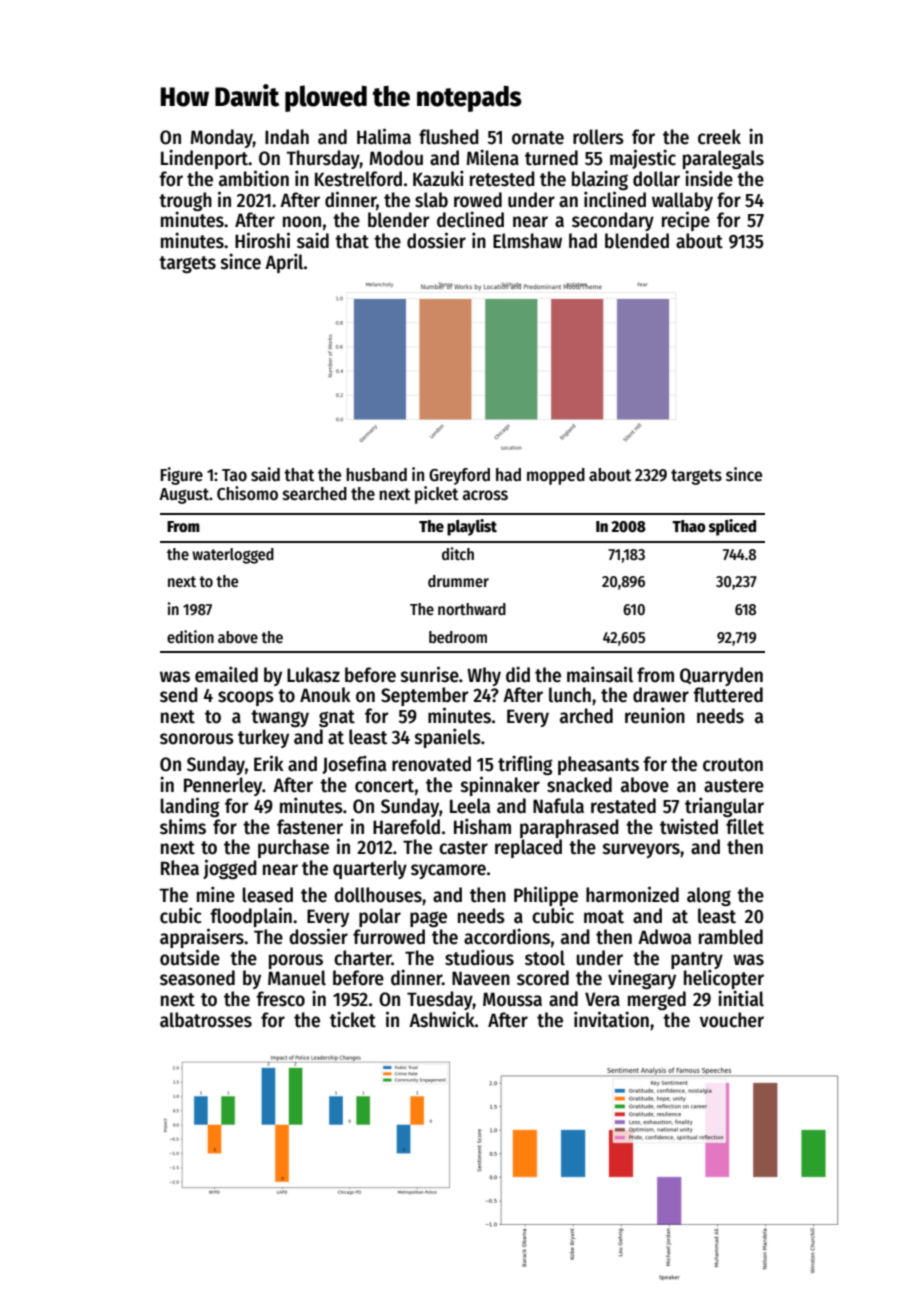  Describe the element at coordinates (262, 240) in the page. I see `Hiroshi` at that location.
